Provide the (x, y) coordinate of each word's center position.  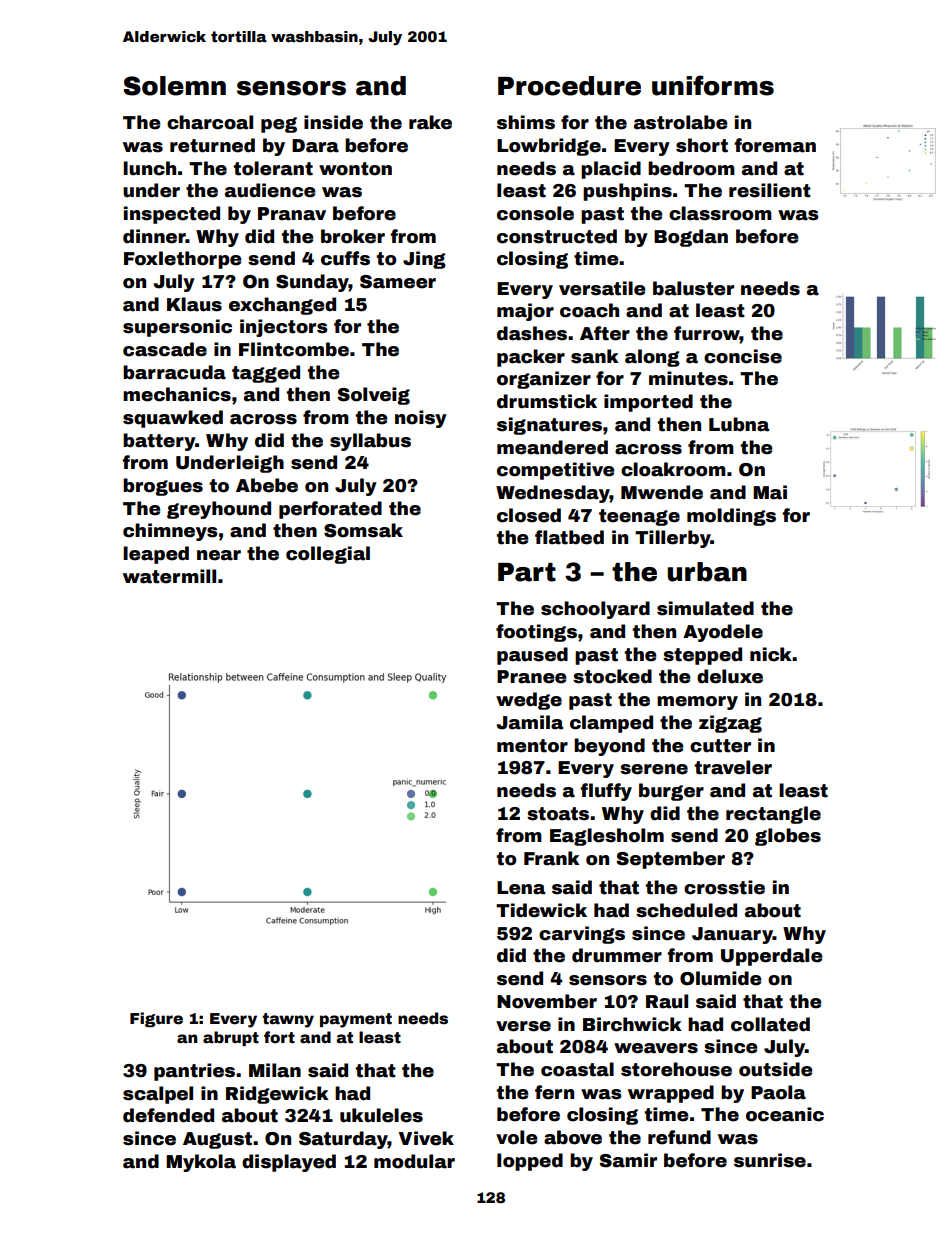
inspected (172, 215)
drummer (617, 955)
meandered (552, 447)
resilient (770, 190)
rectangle (773, 815)
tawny (288, 1020)
